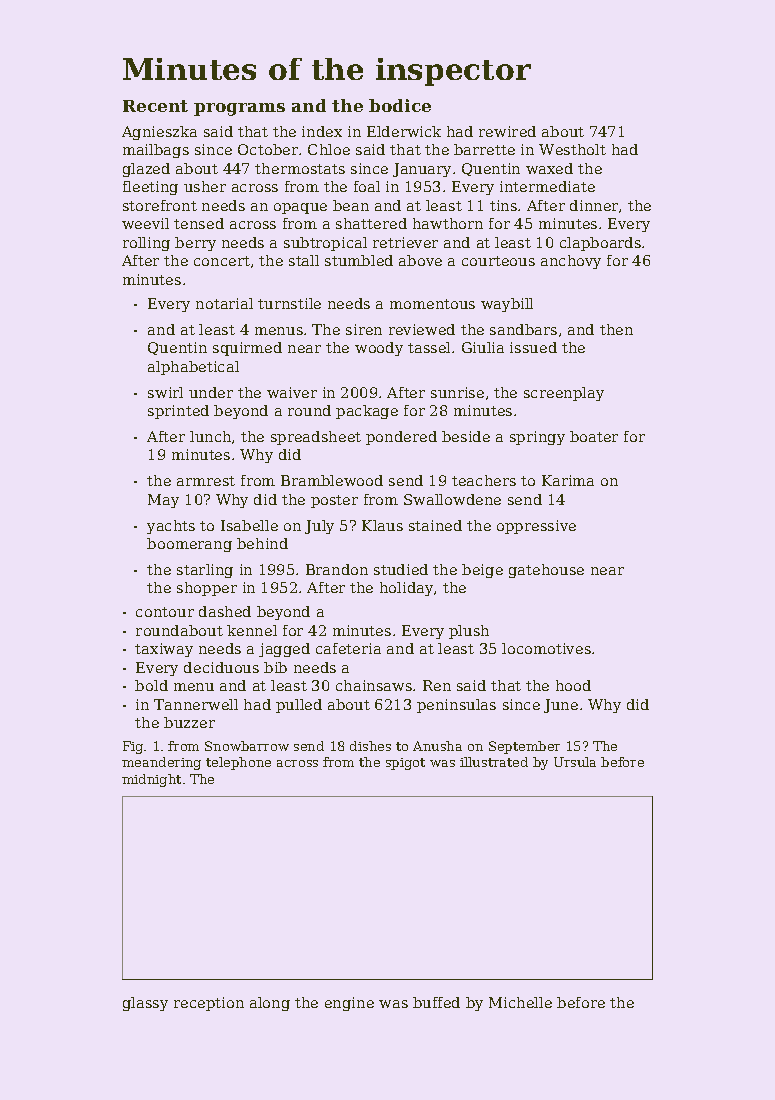 The width and height of the screenshot is (775, 1100). I want to click on clapboards, so click(600, 244).
